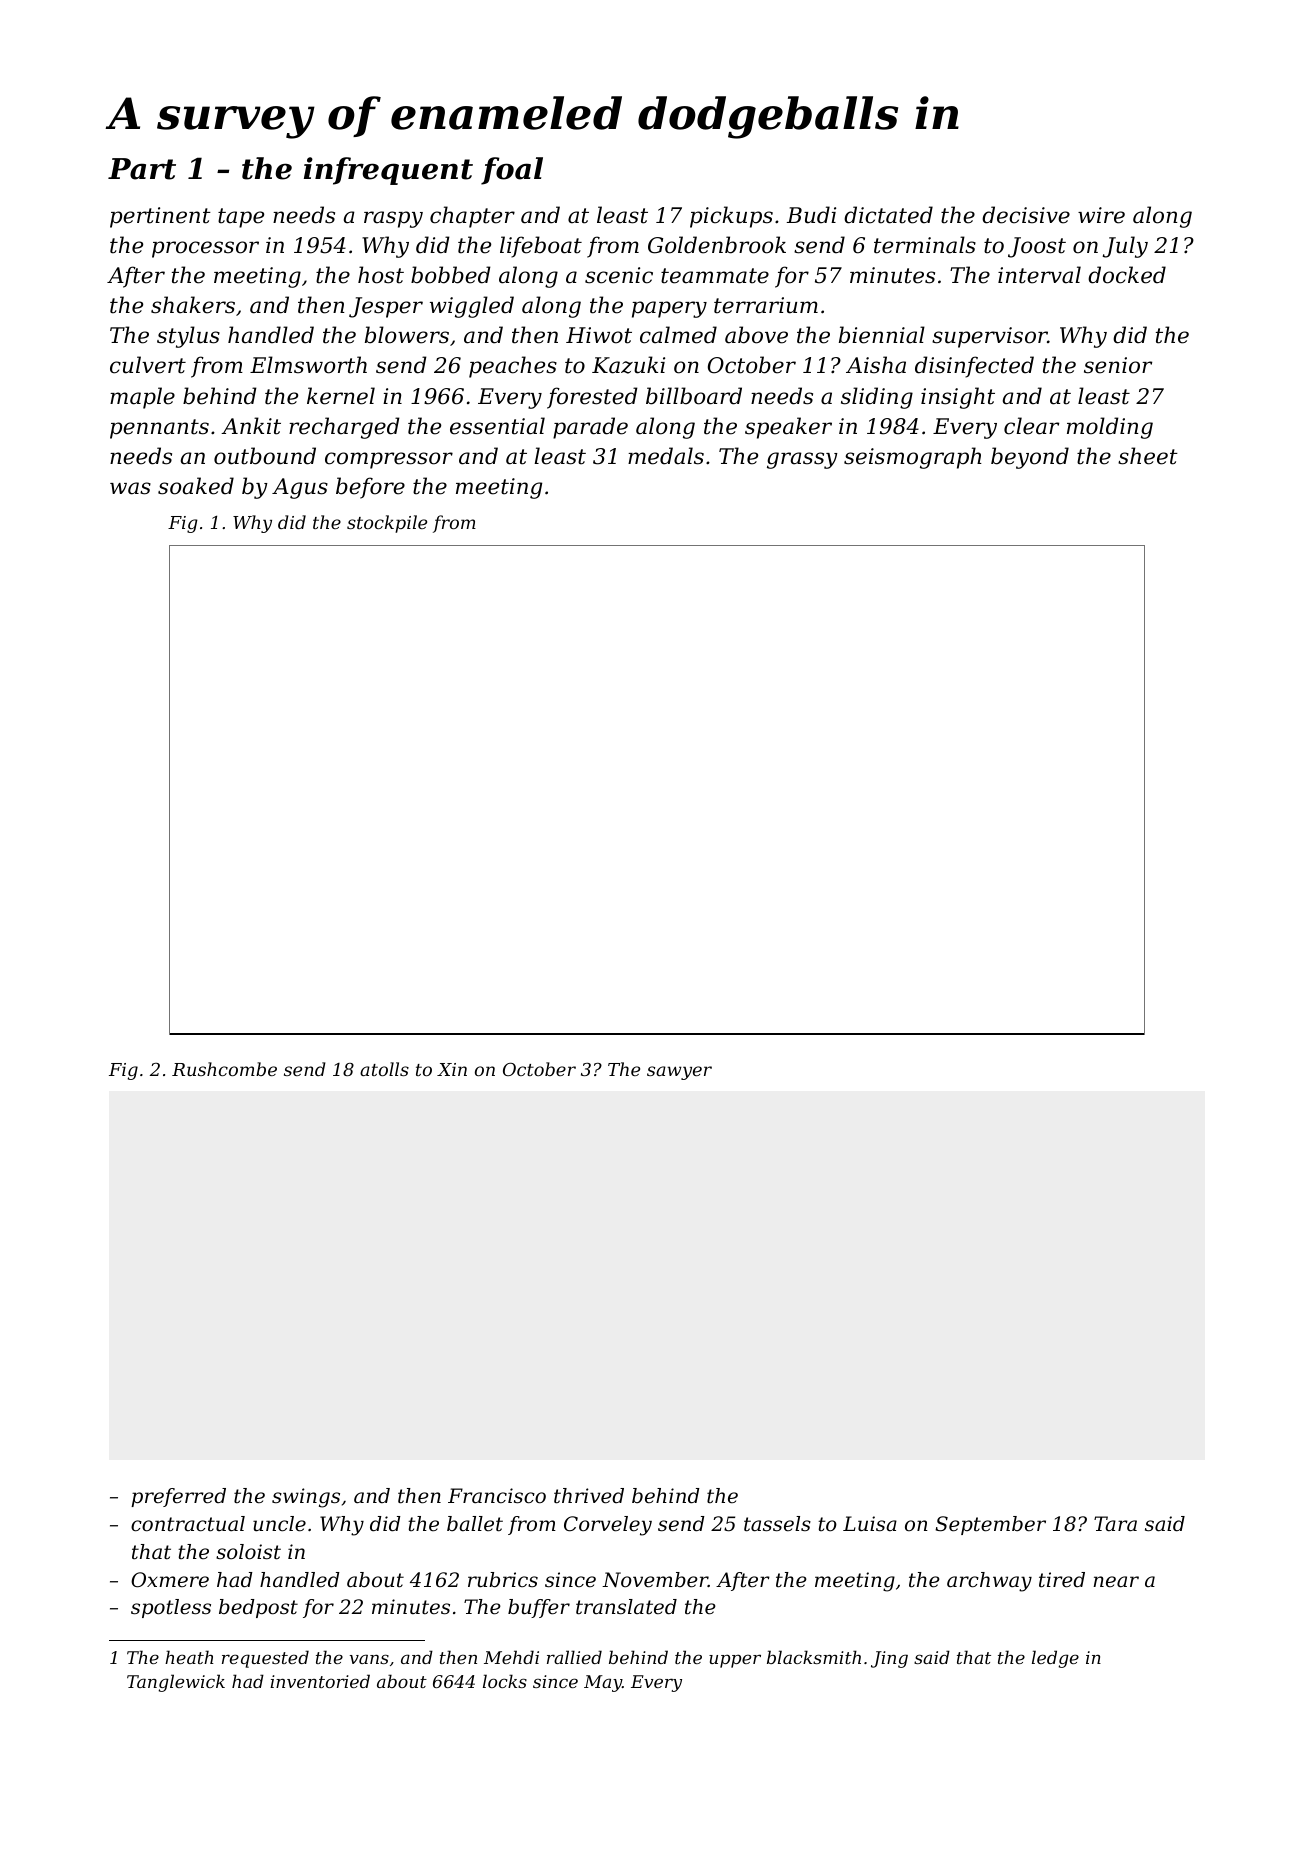 The width and height of the screenshot is (1314, 1859). I want to click on sawyer, so click(679, 1073).
